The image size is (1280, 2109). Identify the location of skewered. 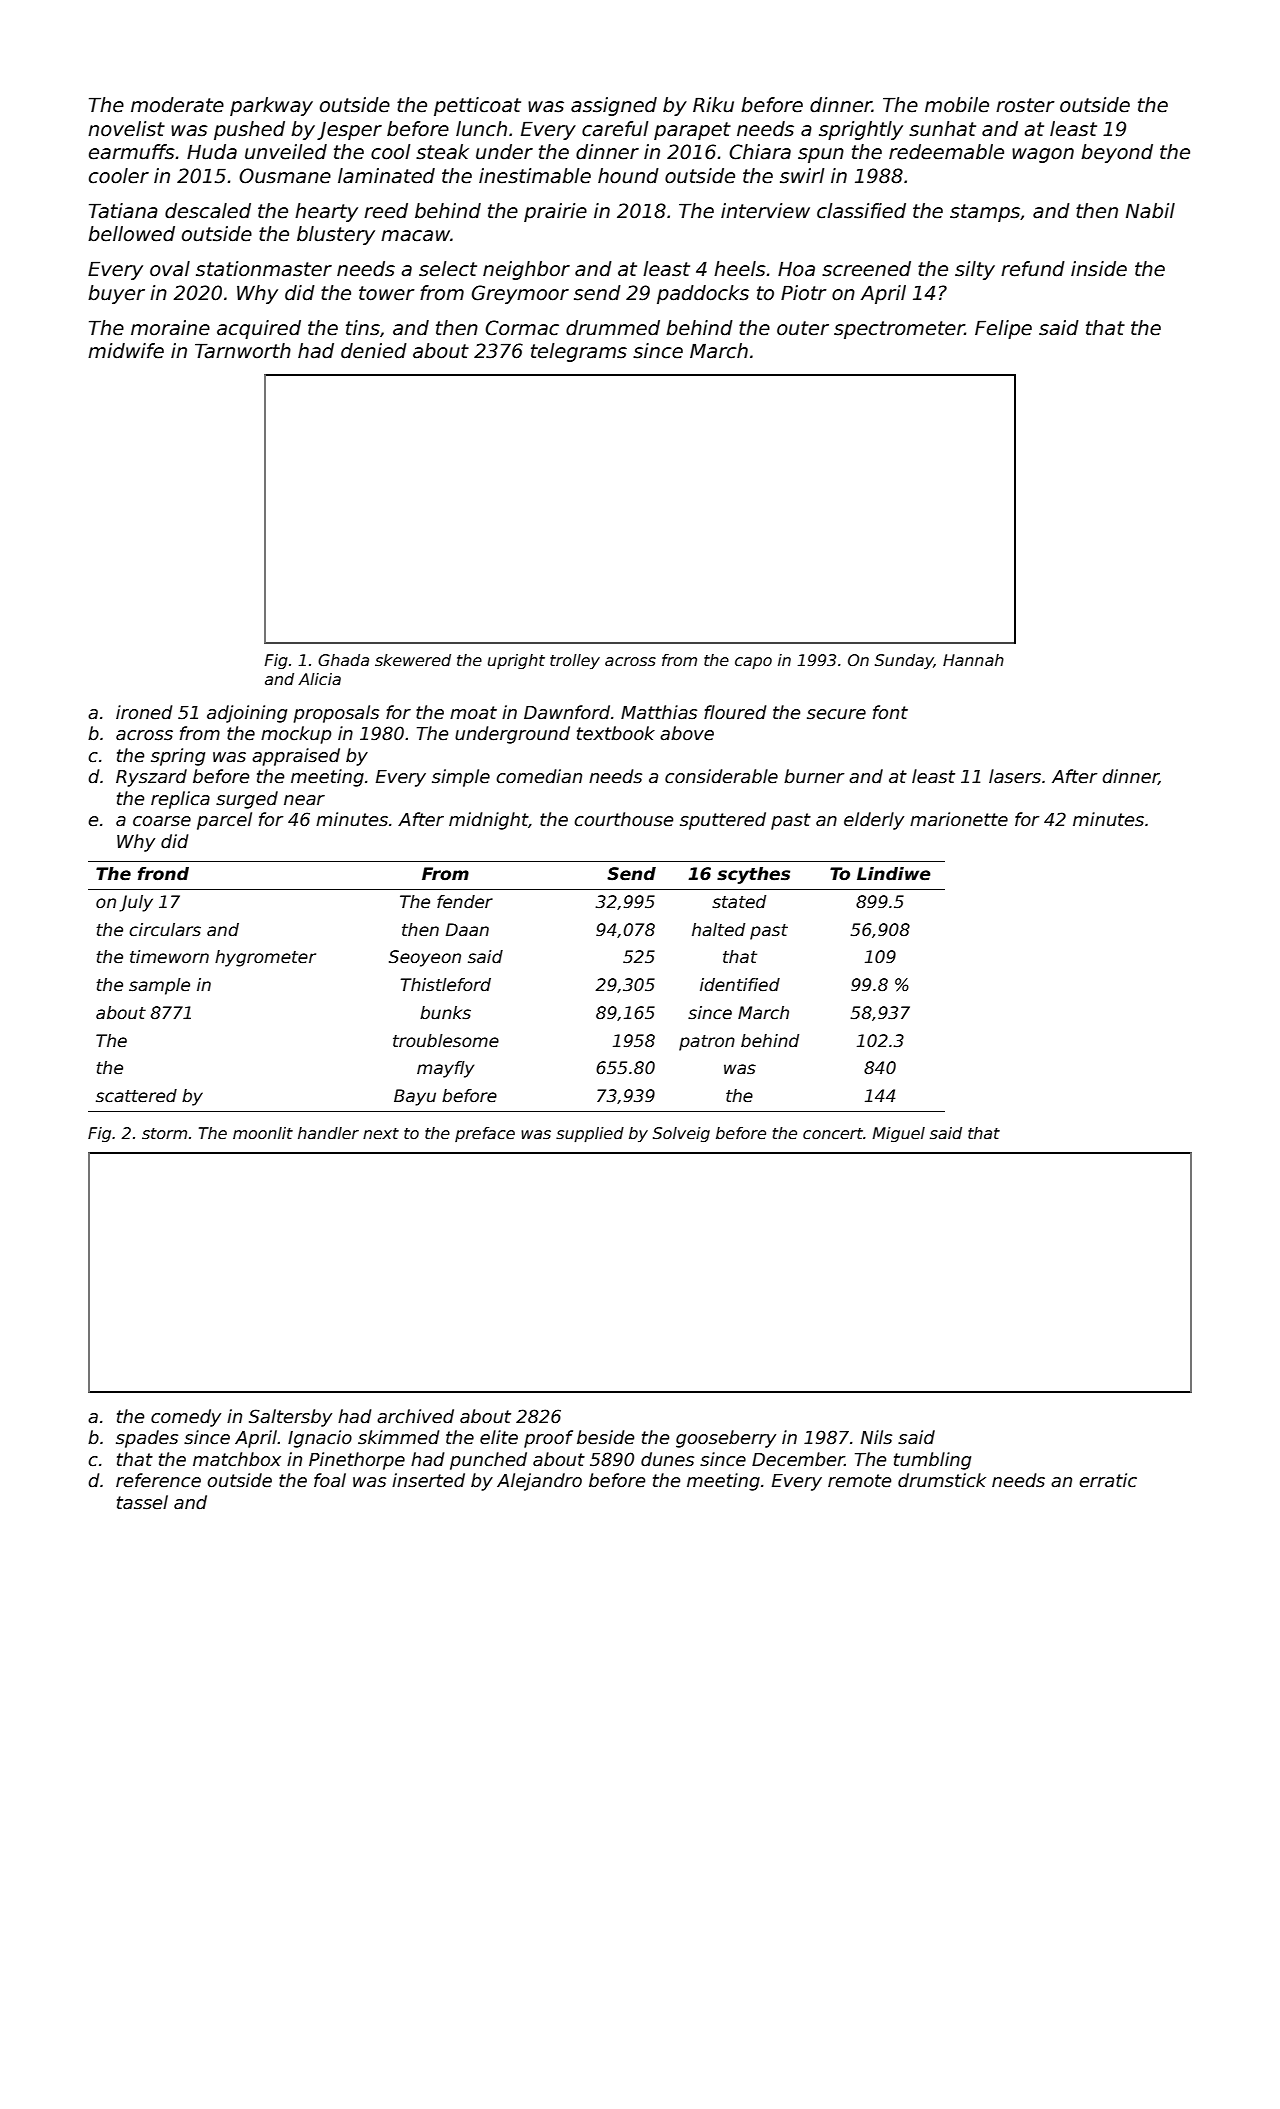
(413, 660).
